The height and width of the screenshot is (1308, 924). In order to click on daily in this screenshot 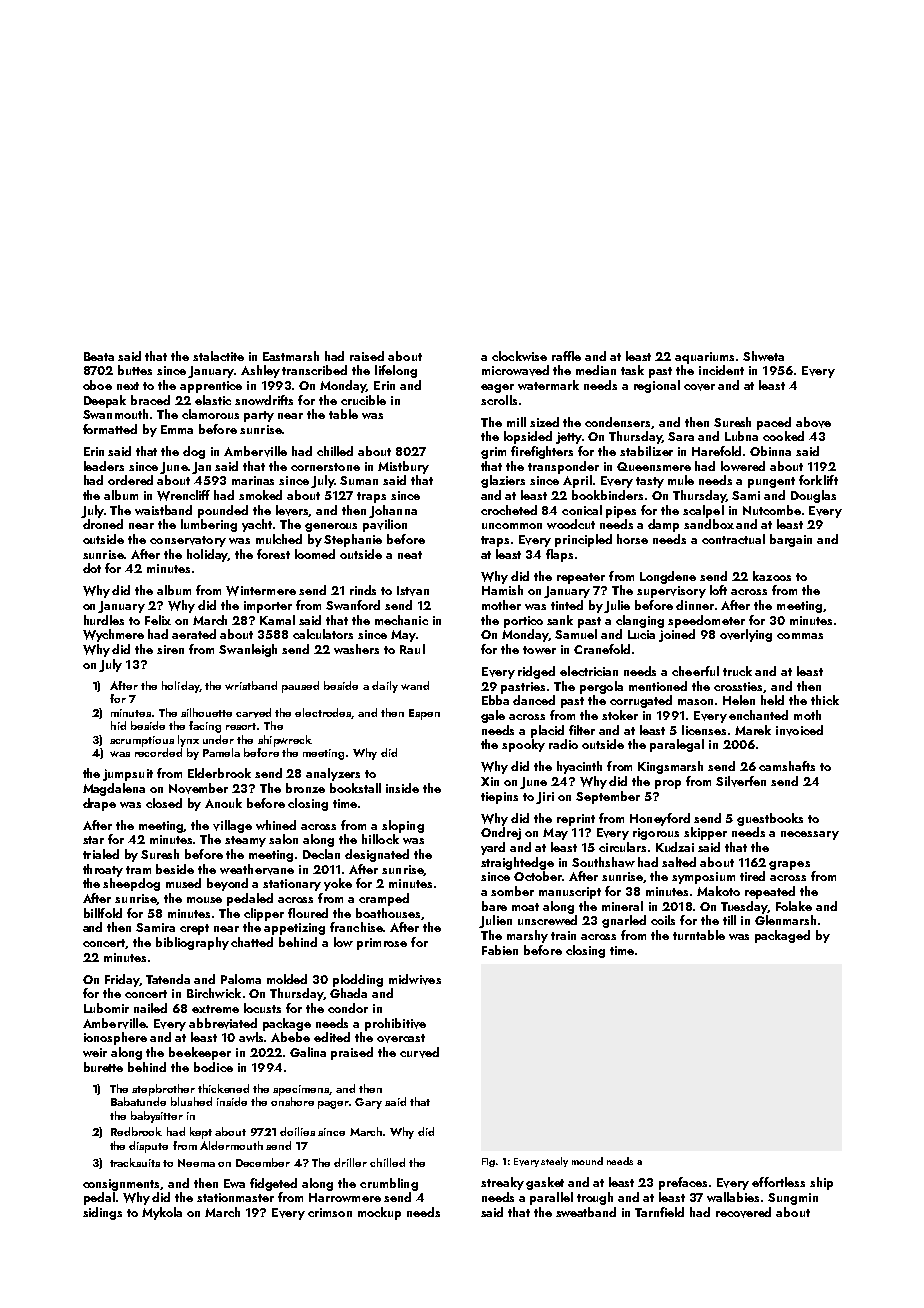, I will do `click(385, 687)`.
